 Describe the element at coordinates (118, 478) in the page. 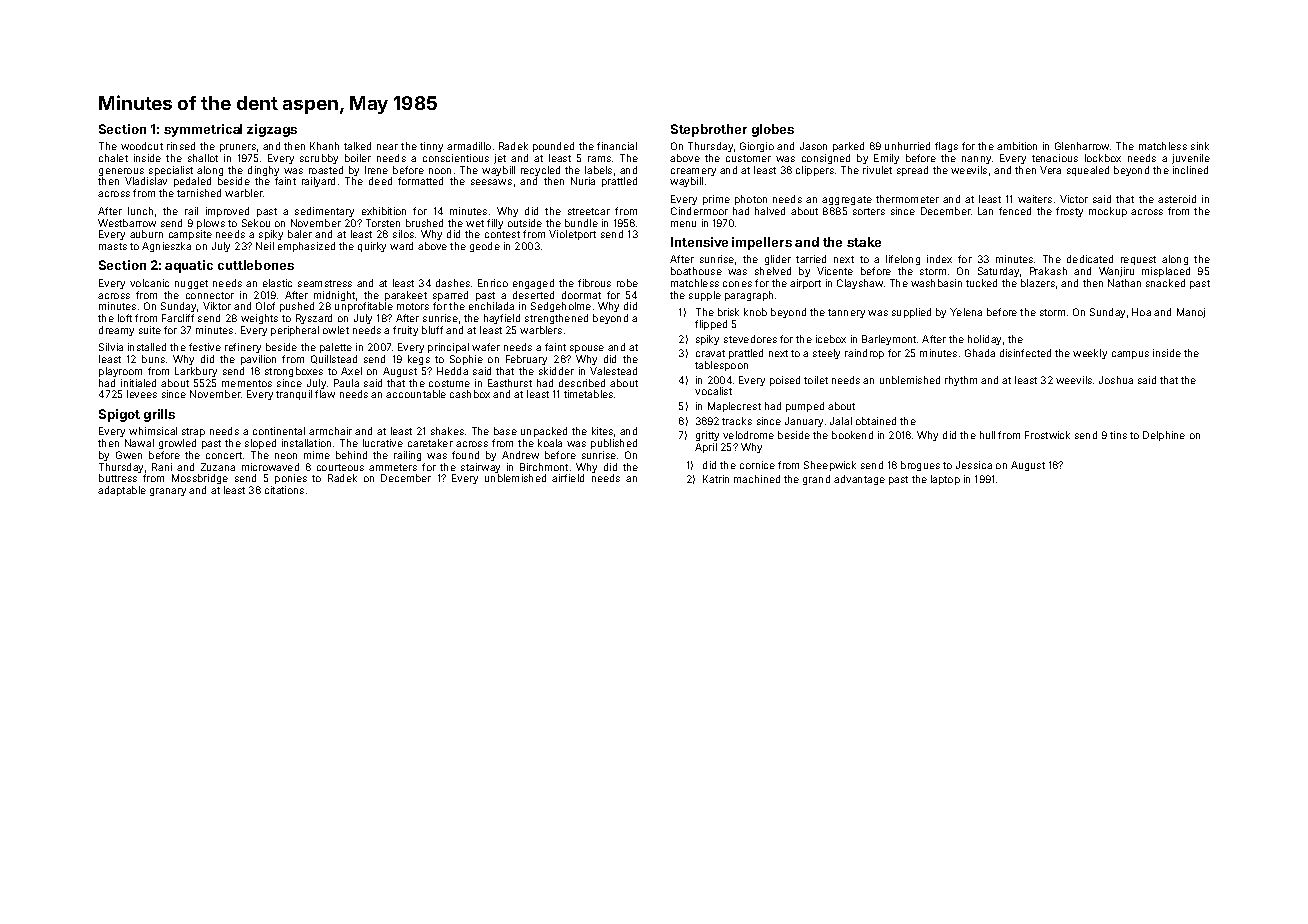

I see `buttress` at that location.
